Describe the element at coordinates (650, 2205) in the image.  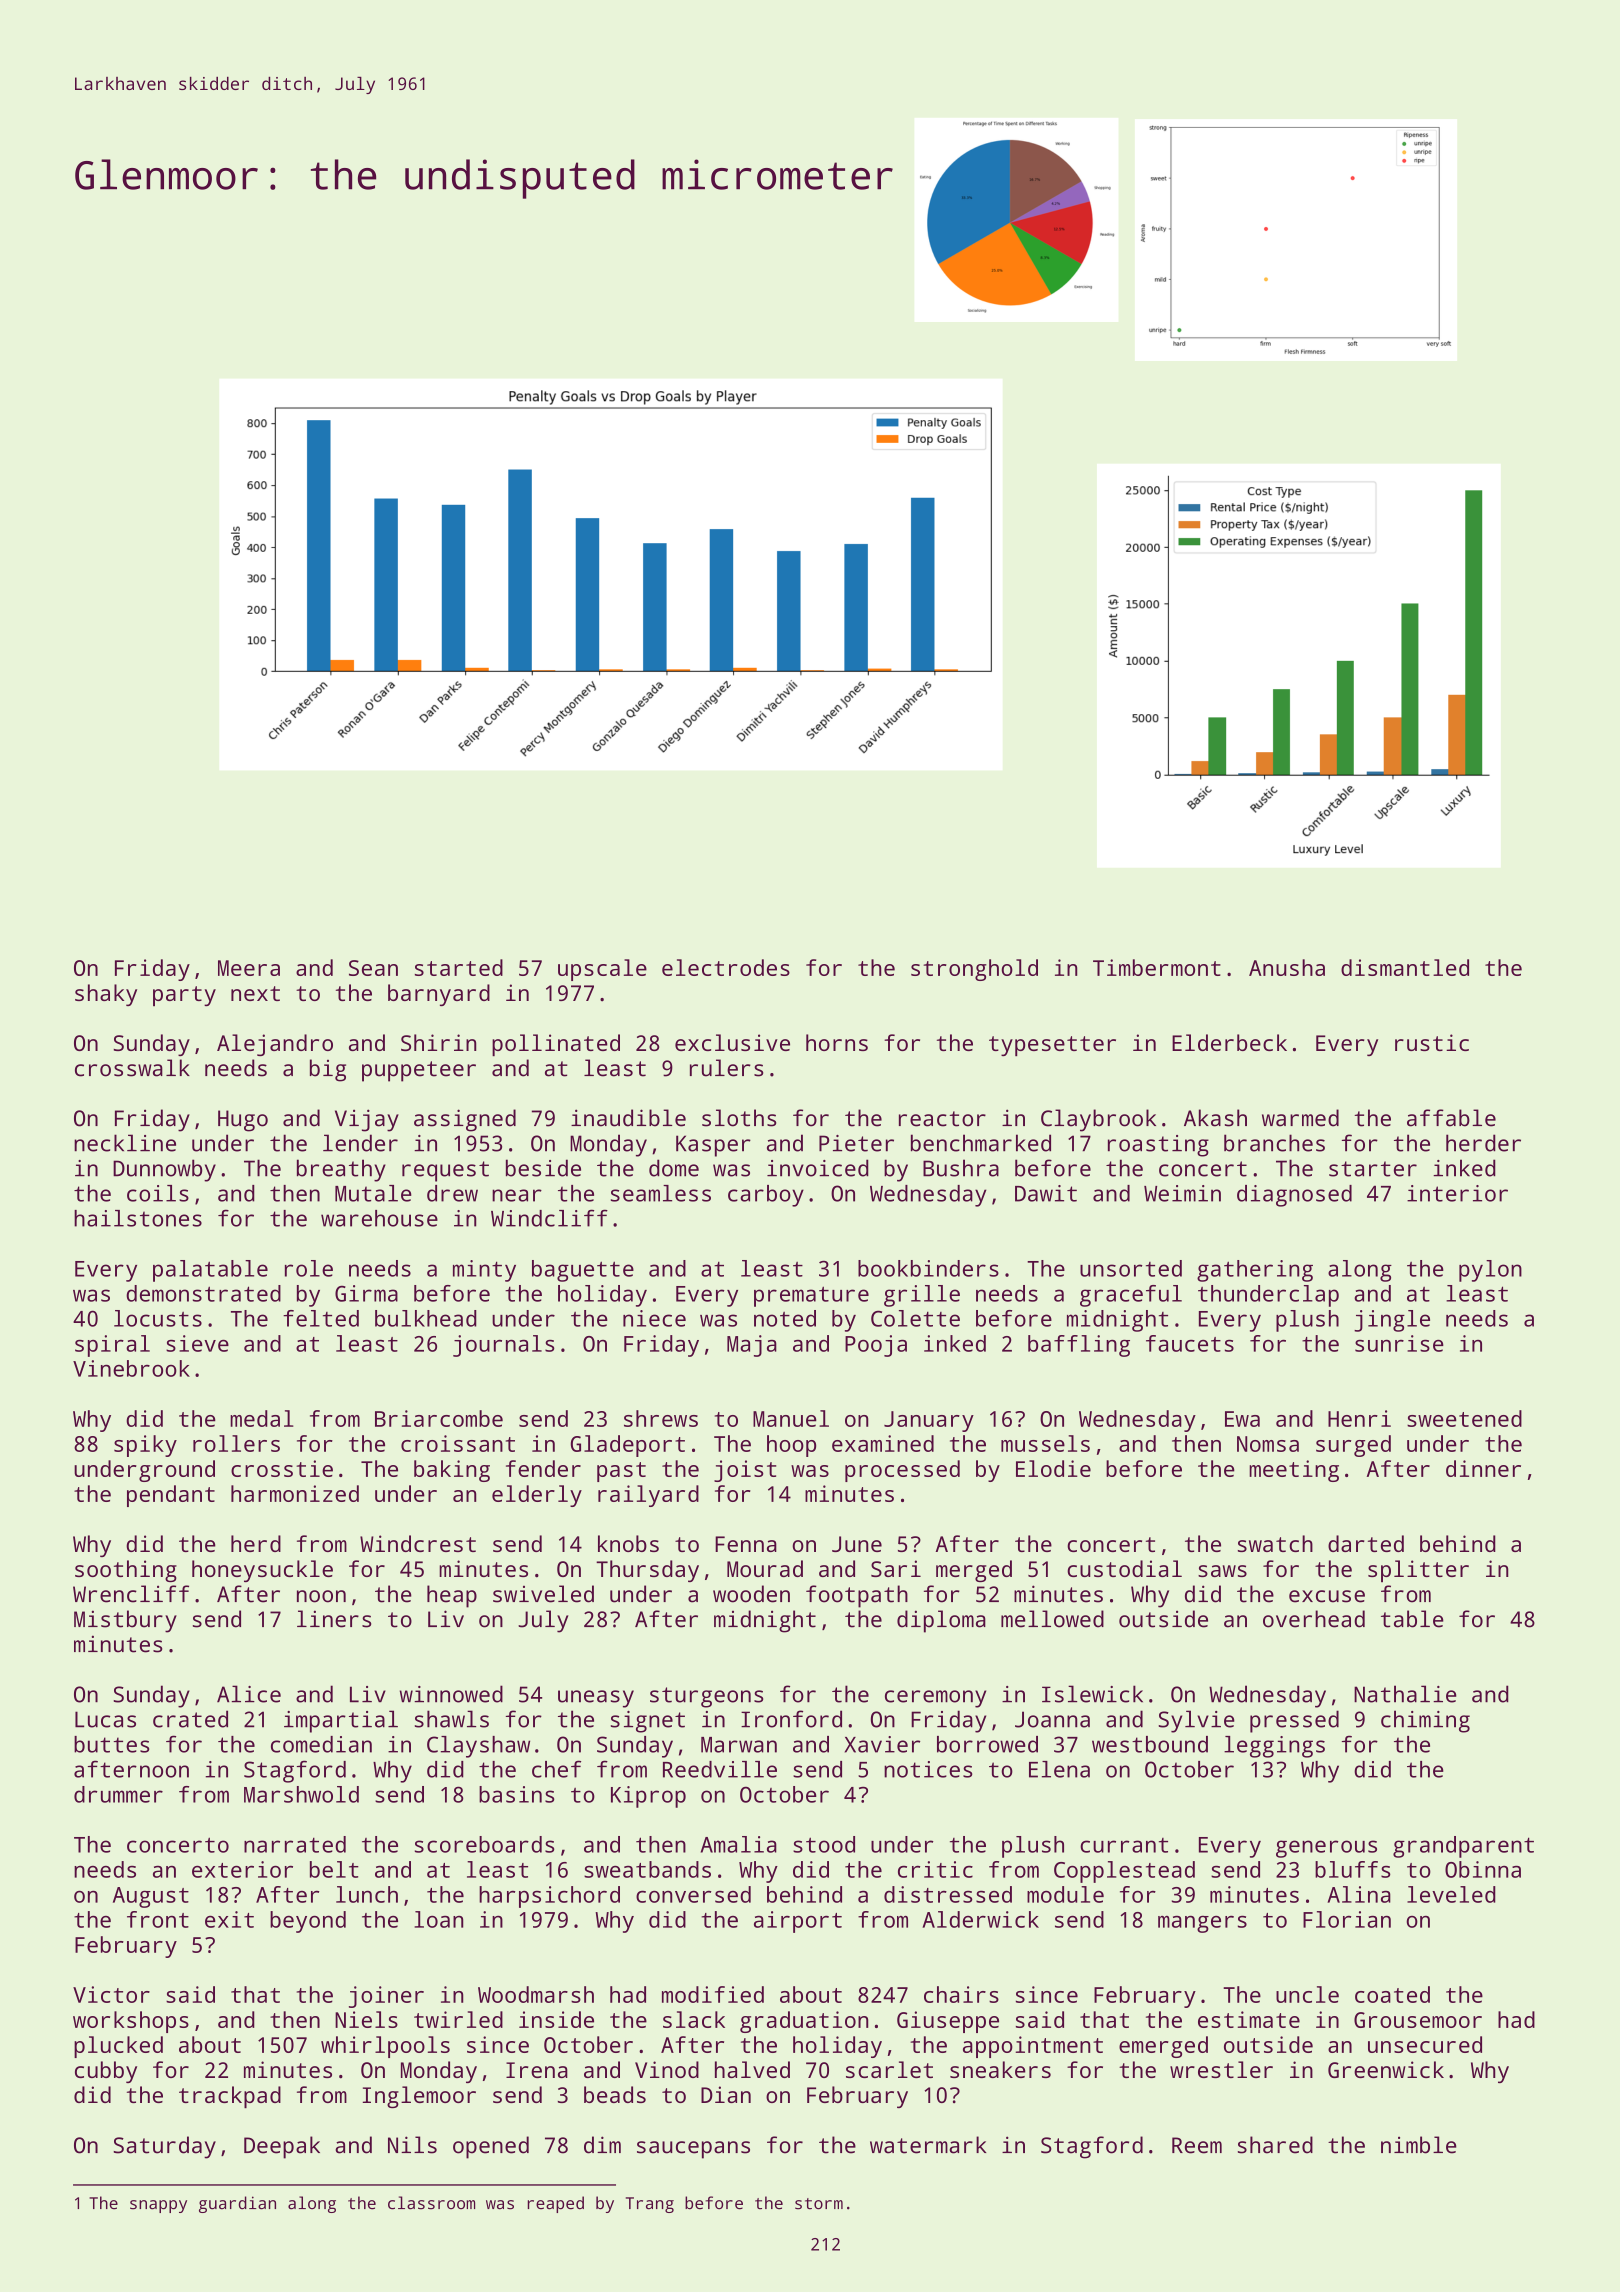
I see `Trang` at that location.
